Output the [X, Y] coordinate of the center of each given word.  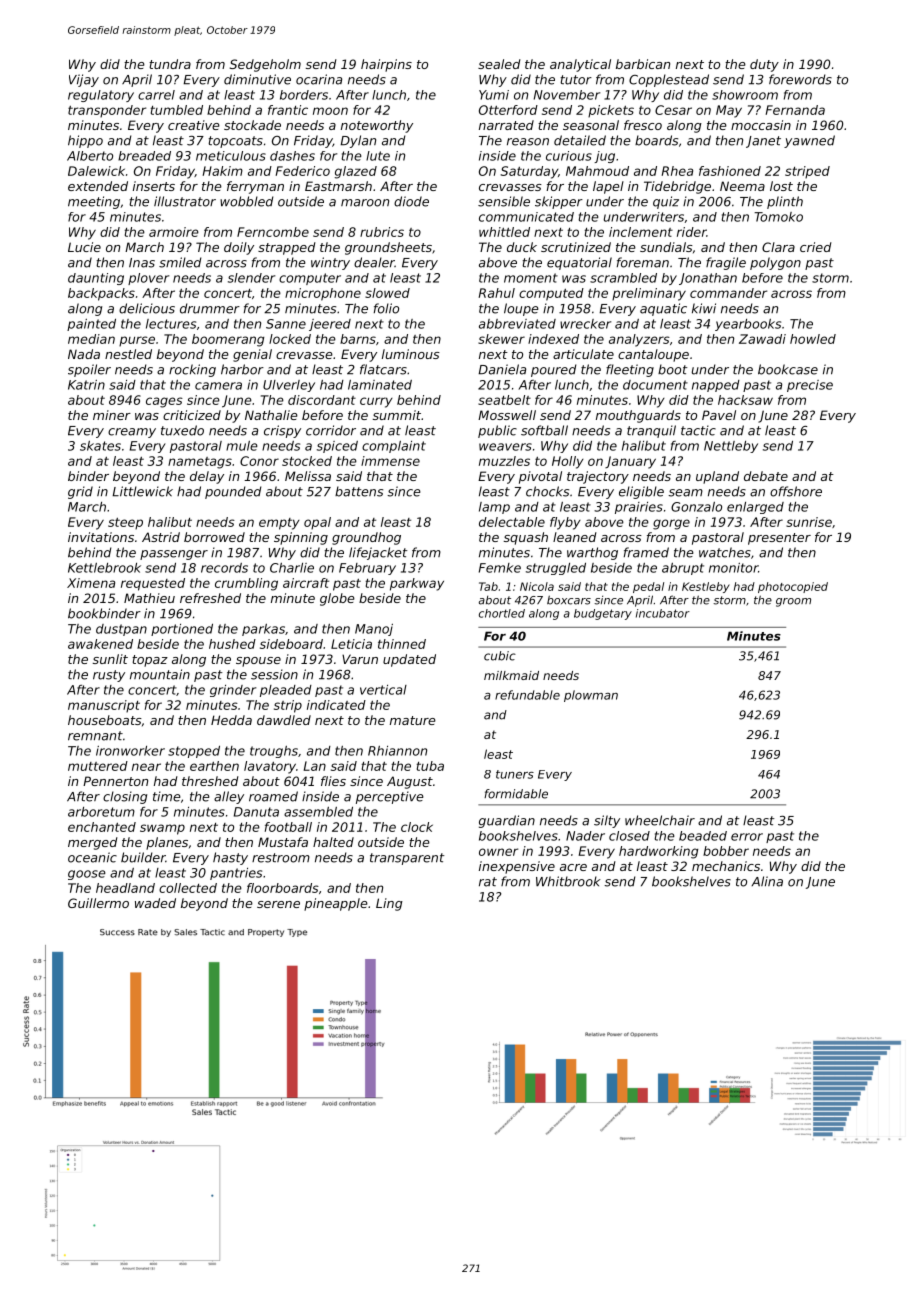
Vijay [84, 80]
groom [793, 602]
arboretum [101, 812]
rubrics [382, 232]
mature [413, 720]
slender [251, 278]
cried [816, 247]
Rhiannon [397, 751]
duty [764, 65]
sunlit [110, 659]
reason [528, 142]
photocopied [793, 587]
